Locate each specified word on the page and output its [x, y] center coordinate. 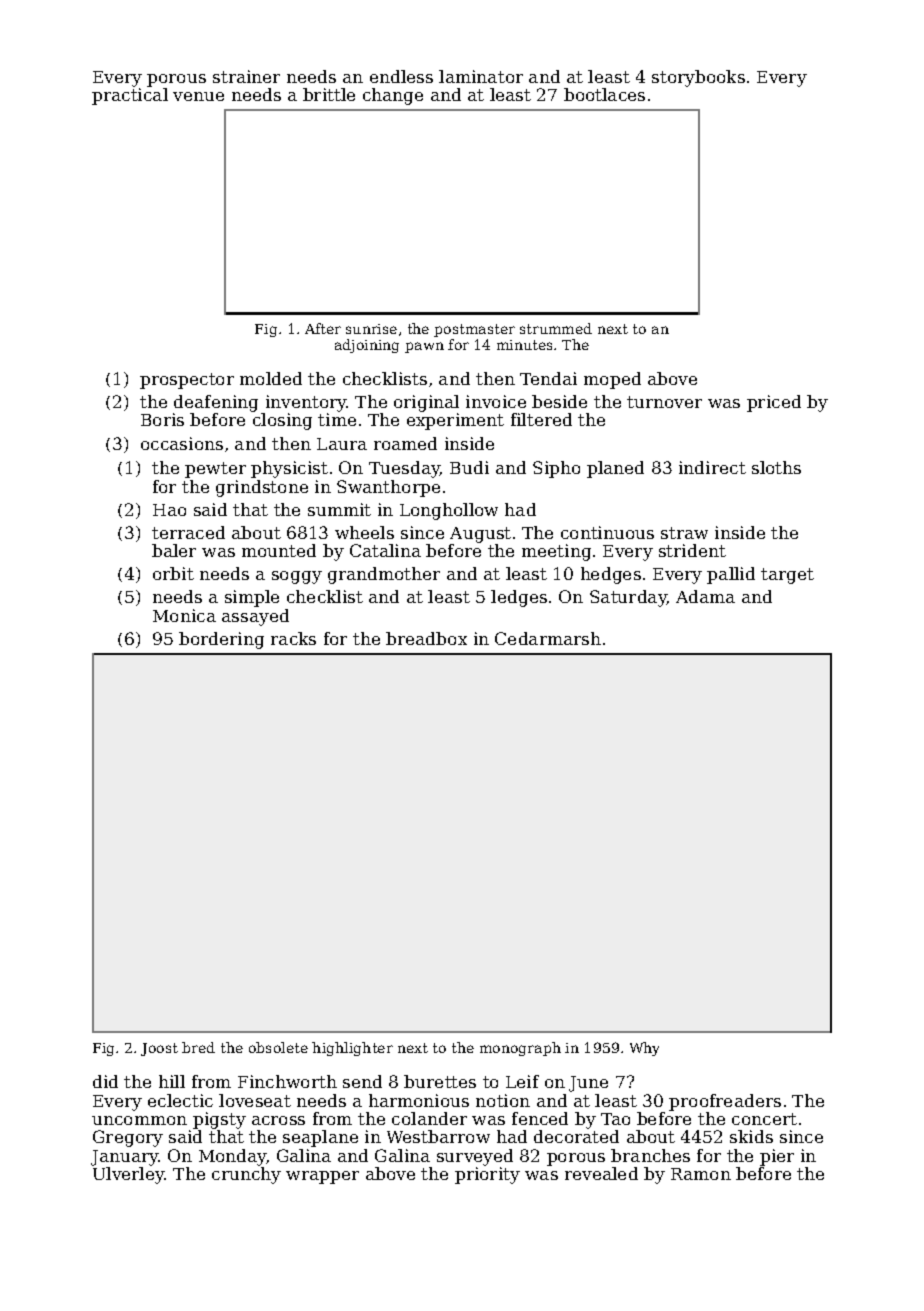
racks [293, 638]
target [787, 576]
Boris [162, 419]
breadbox [426, 638]
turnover [664, 402]
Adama [705, 596]
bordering [221, 640]
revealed [601, 1173]
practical [130, 96]
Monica [184, 615]
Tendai [548, 378]
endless [401, 76]
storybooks [698, 78]
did [105, 1081]
